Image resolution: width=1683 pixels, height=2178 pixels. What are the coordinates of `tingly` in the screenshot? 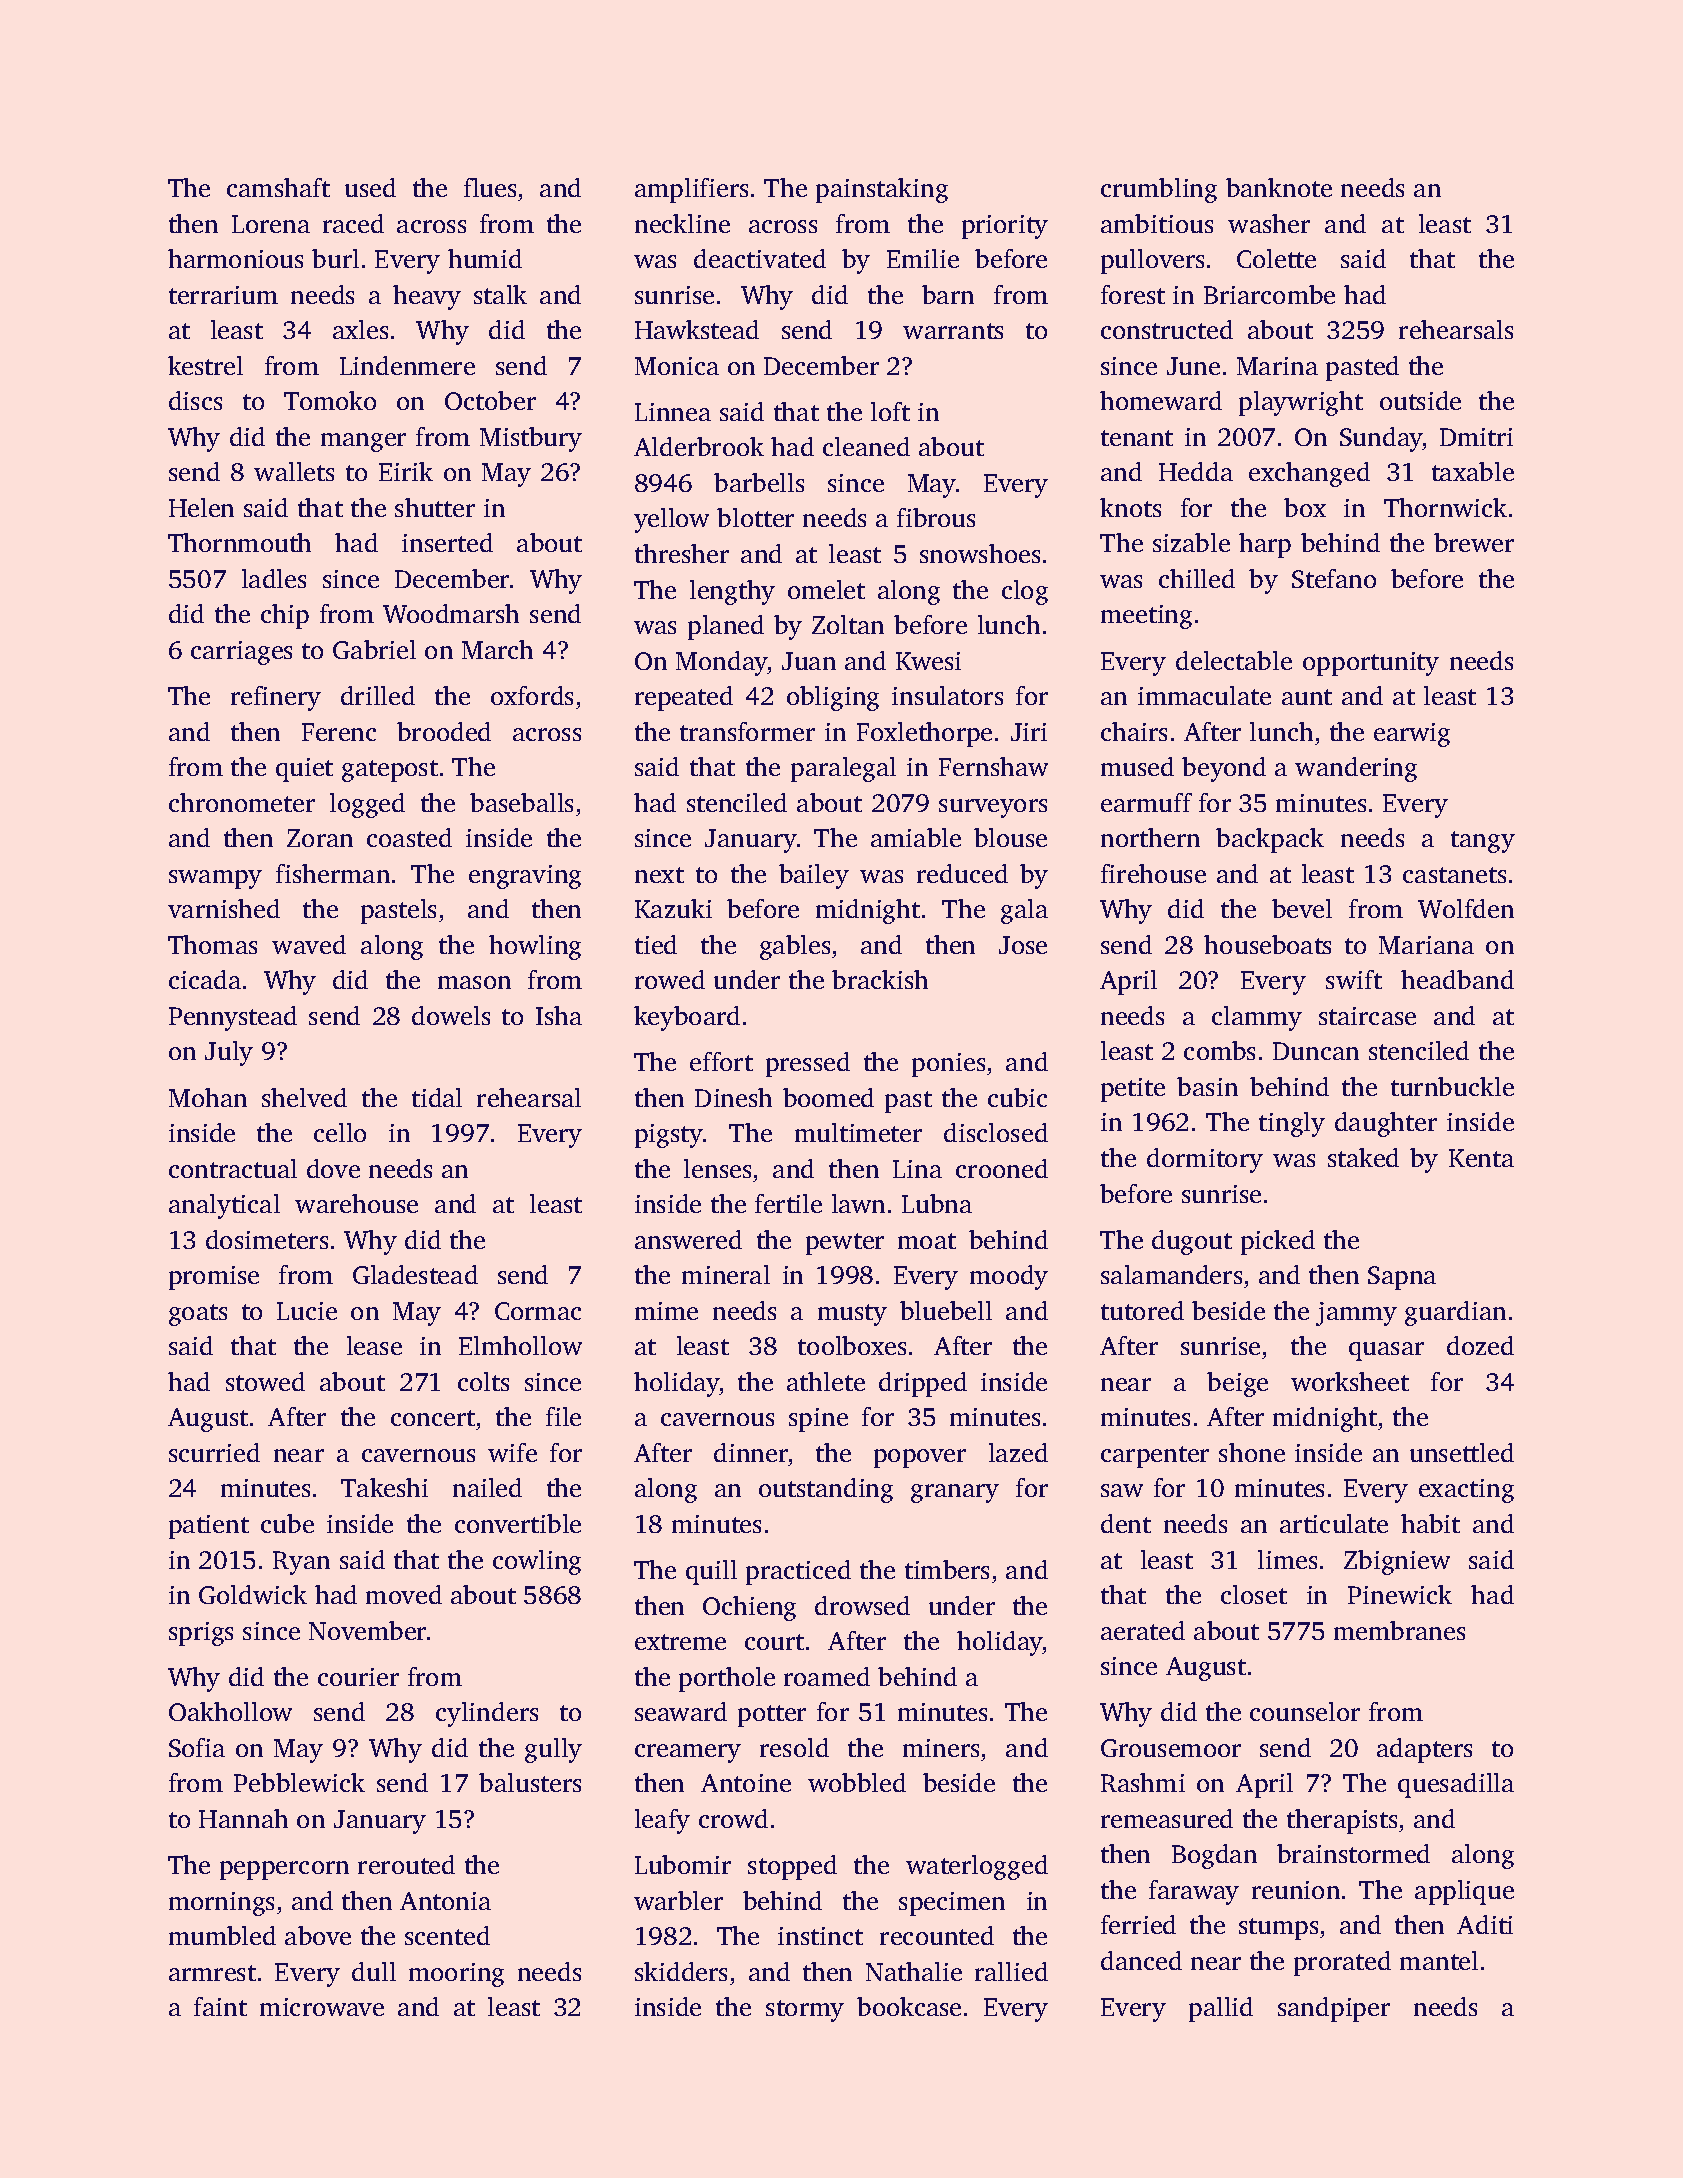 It's located at (1292, 1124).
